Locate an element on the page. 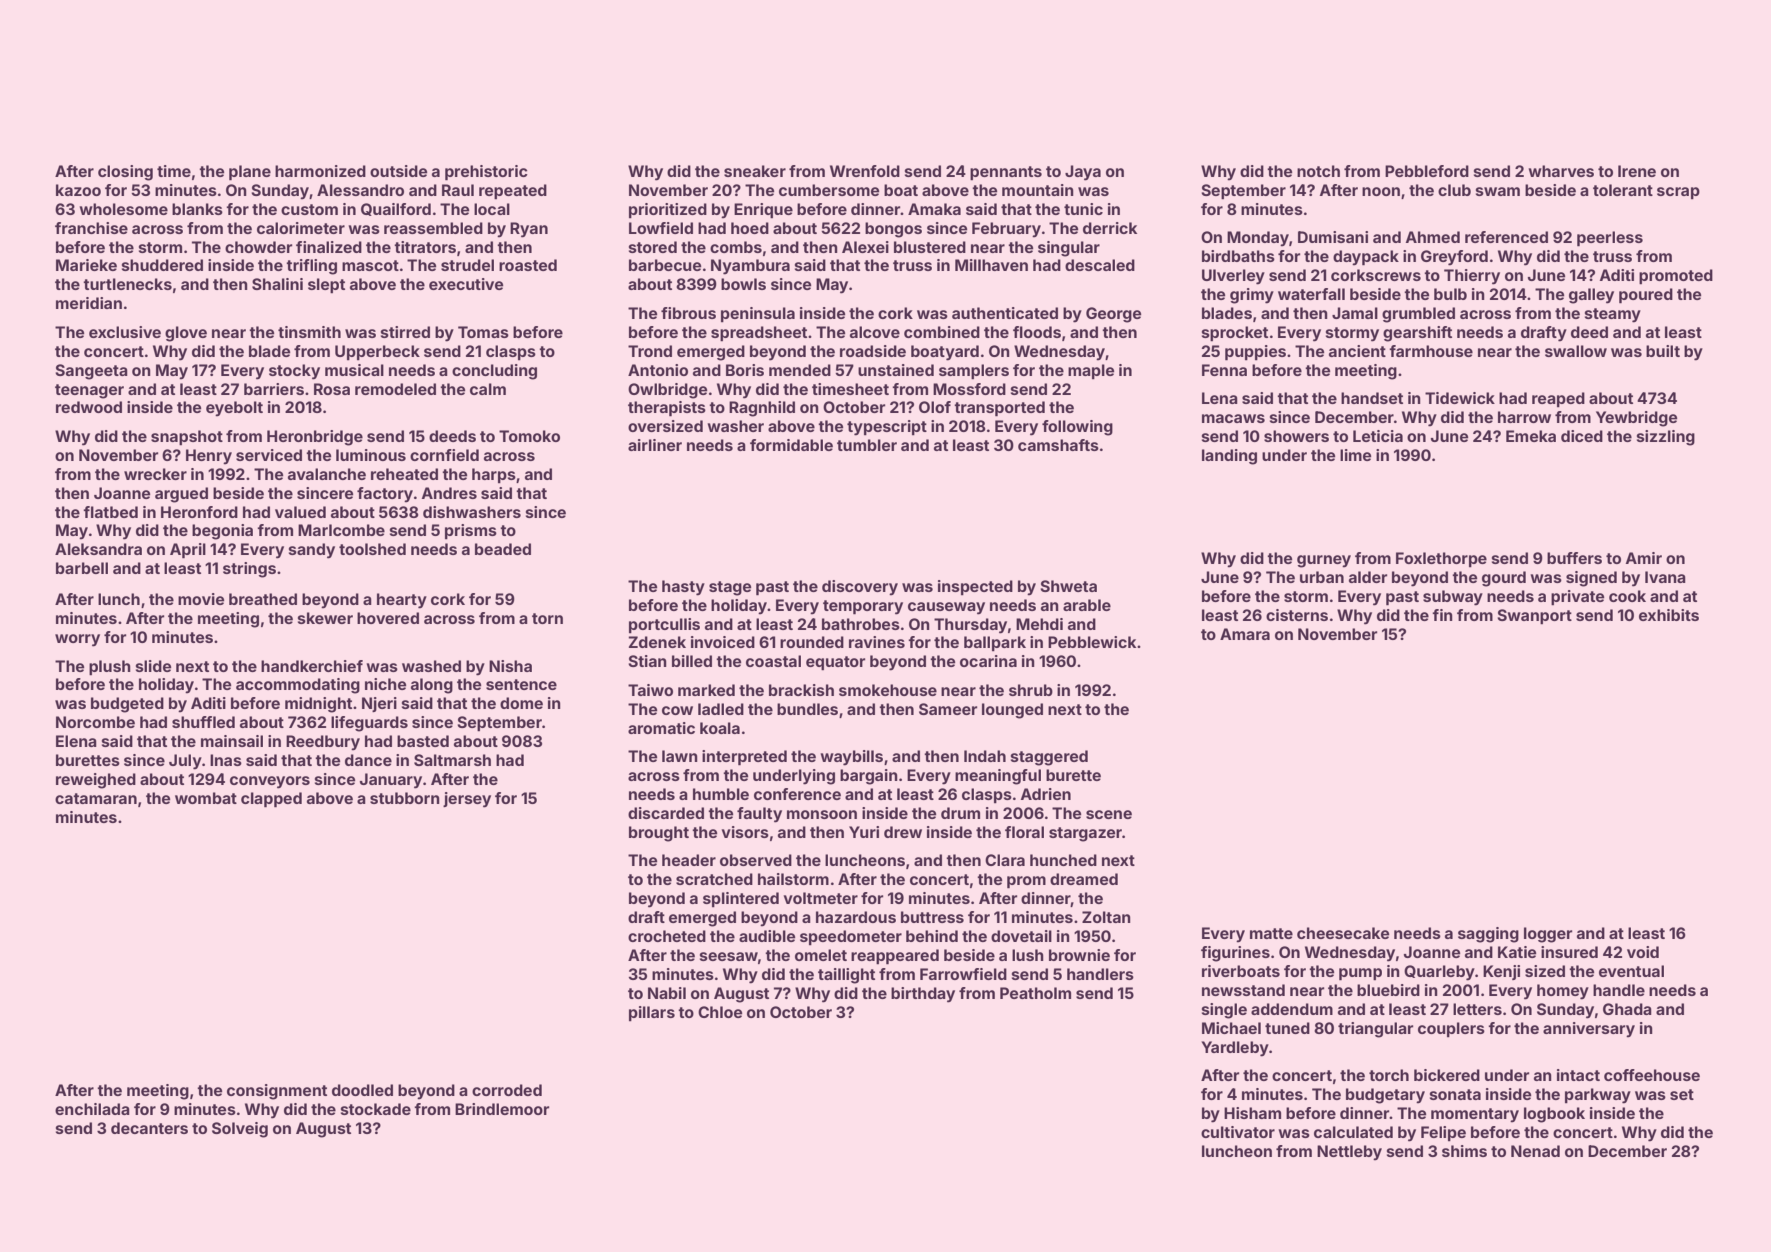 The image size is (1771, 1252). Peatholm is located at coordinates (1035, 993).
